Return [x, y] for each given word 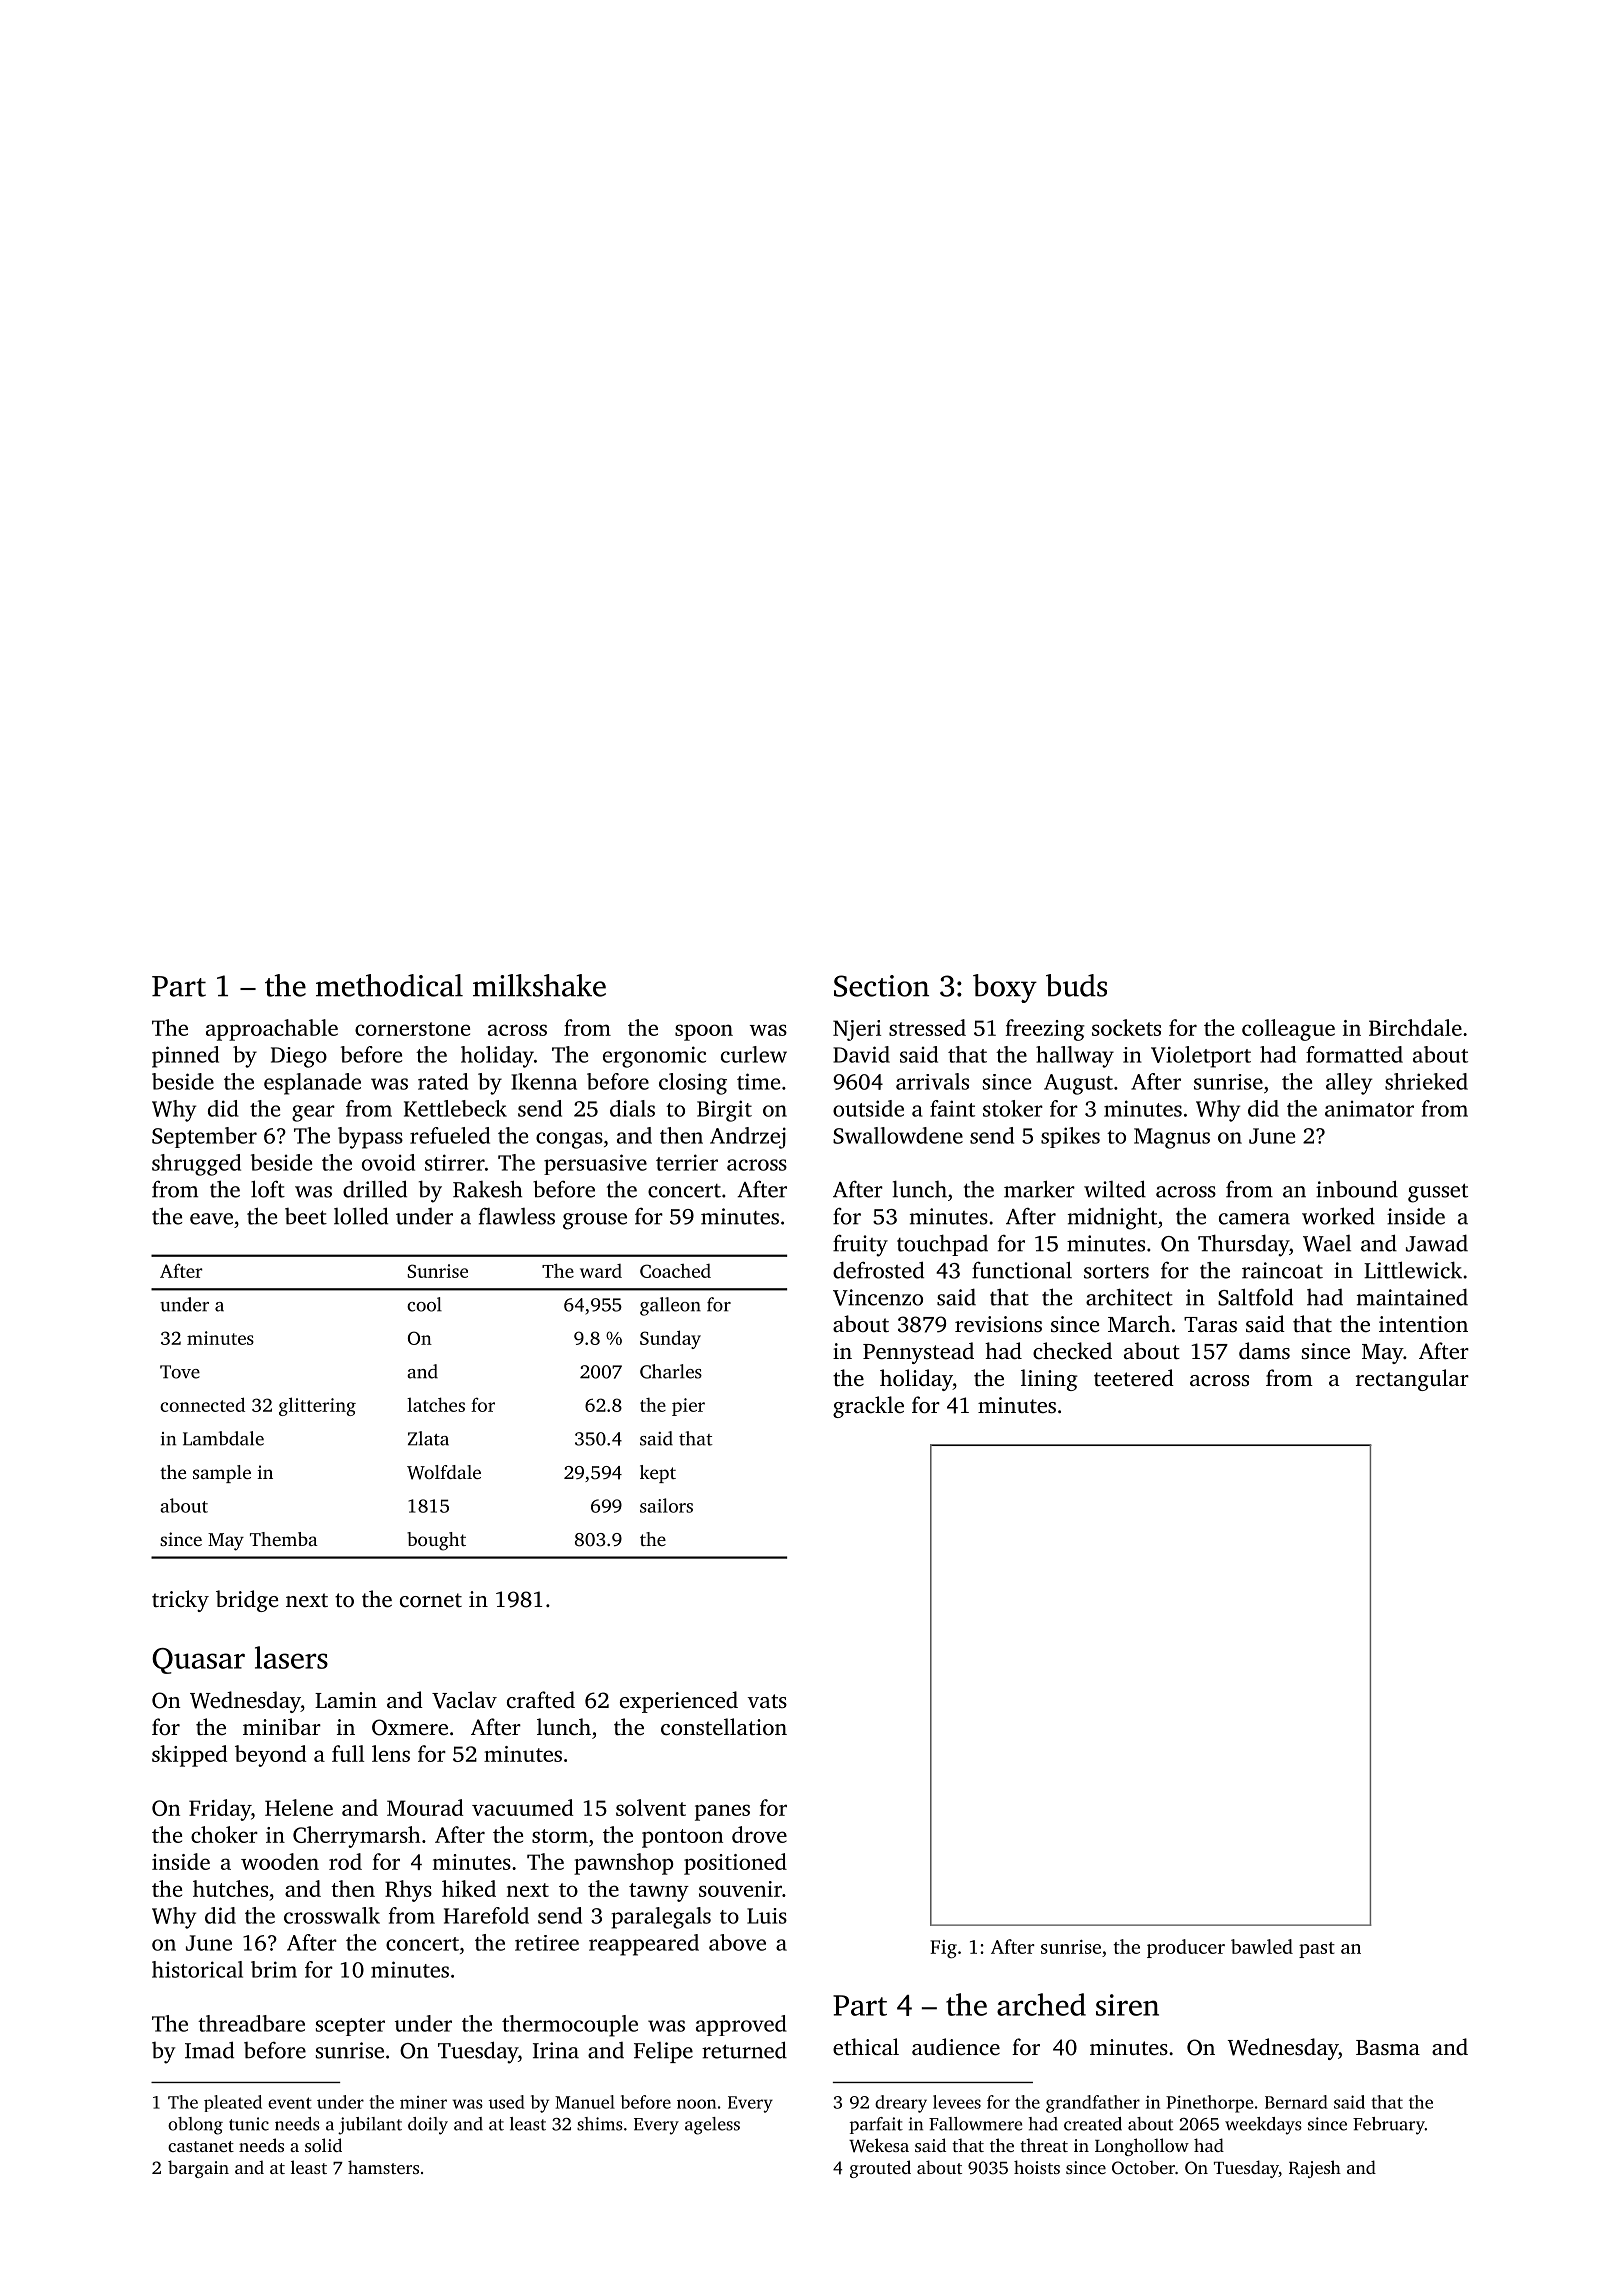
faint [952, 1108]
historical [197, 1969]
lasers [291, 1657]
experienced [679, 1702]
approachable [272, 1030]
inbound [1357, 1189]
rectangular [1412, 1380]
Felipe [663, 2052]
